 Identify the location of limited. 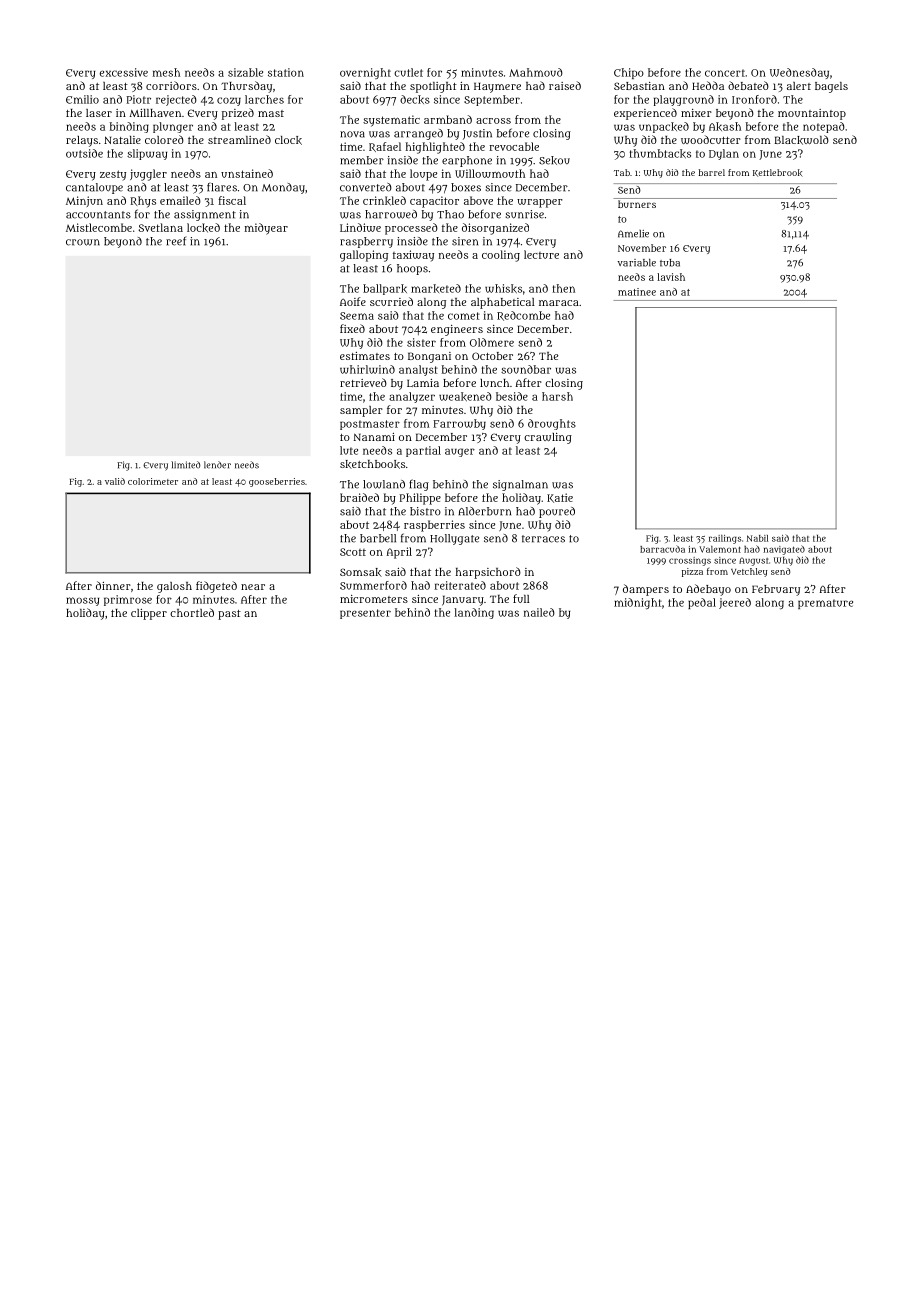
(185, 465).
